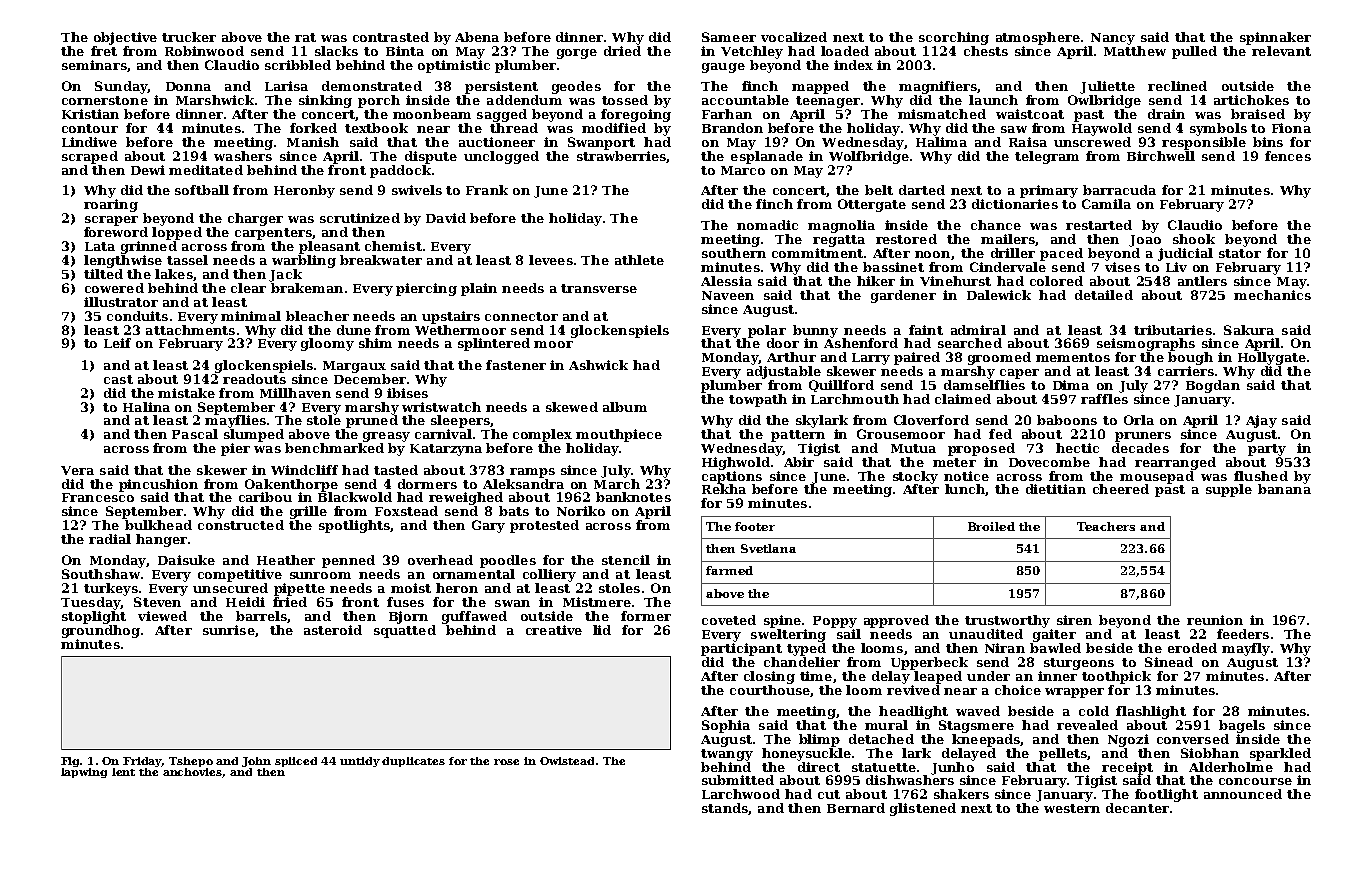 Image resolution: width=1372 pixels, height=887 pixels. What do you see at coordinates (396, 470) in the image?
I see `tasted` at bounding box center [396, 470].
